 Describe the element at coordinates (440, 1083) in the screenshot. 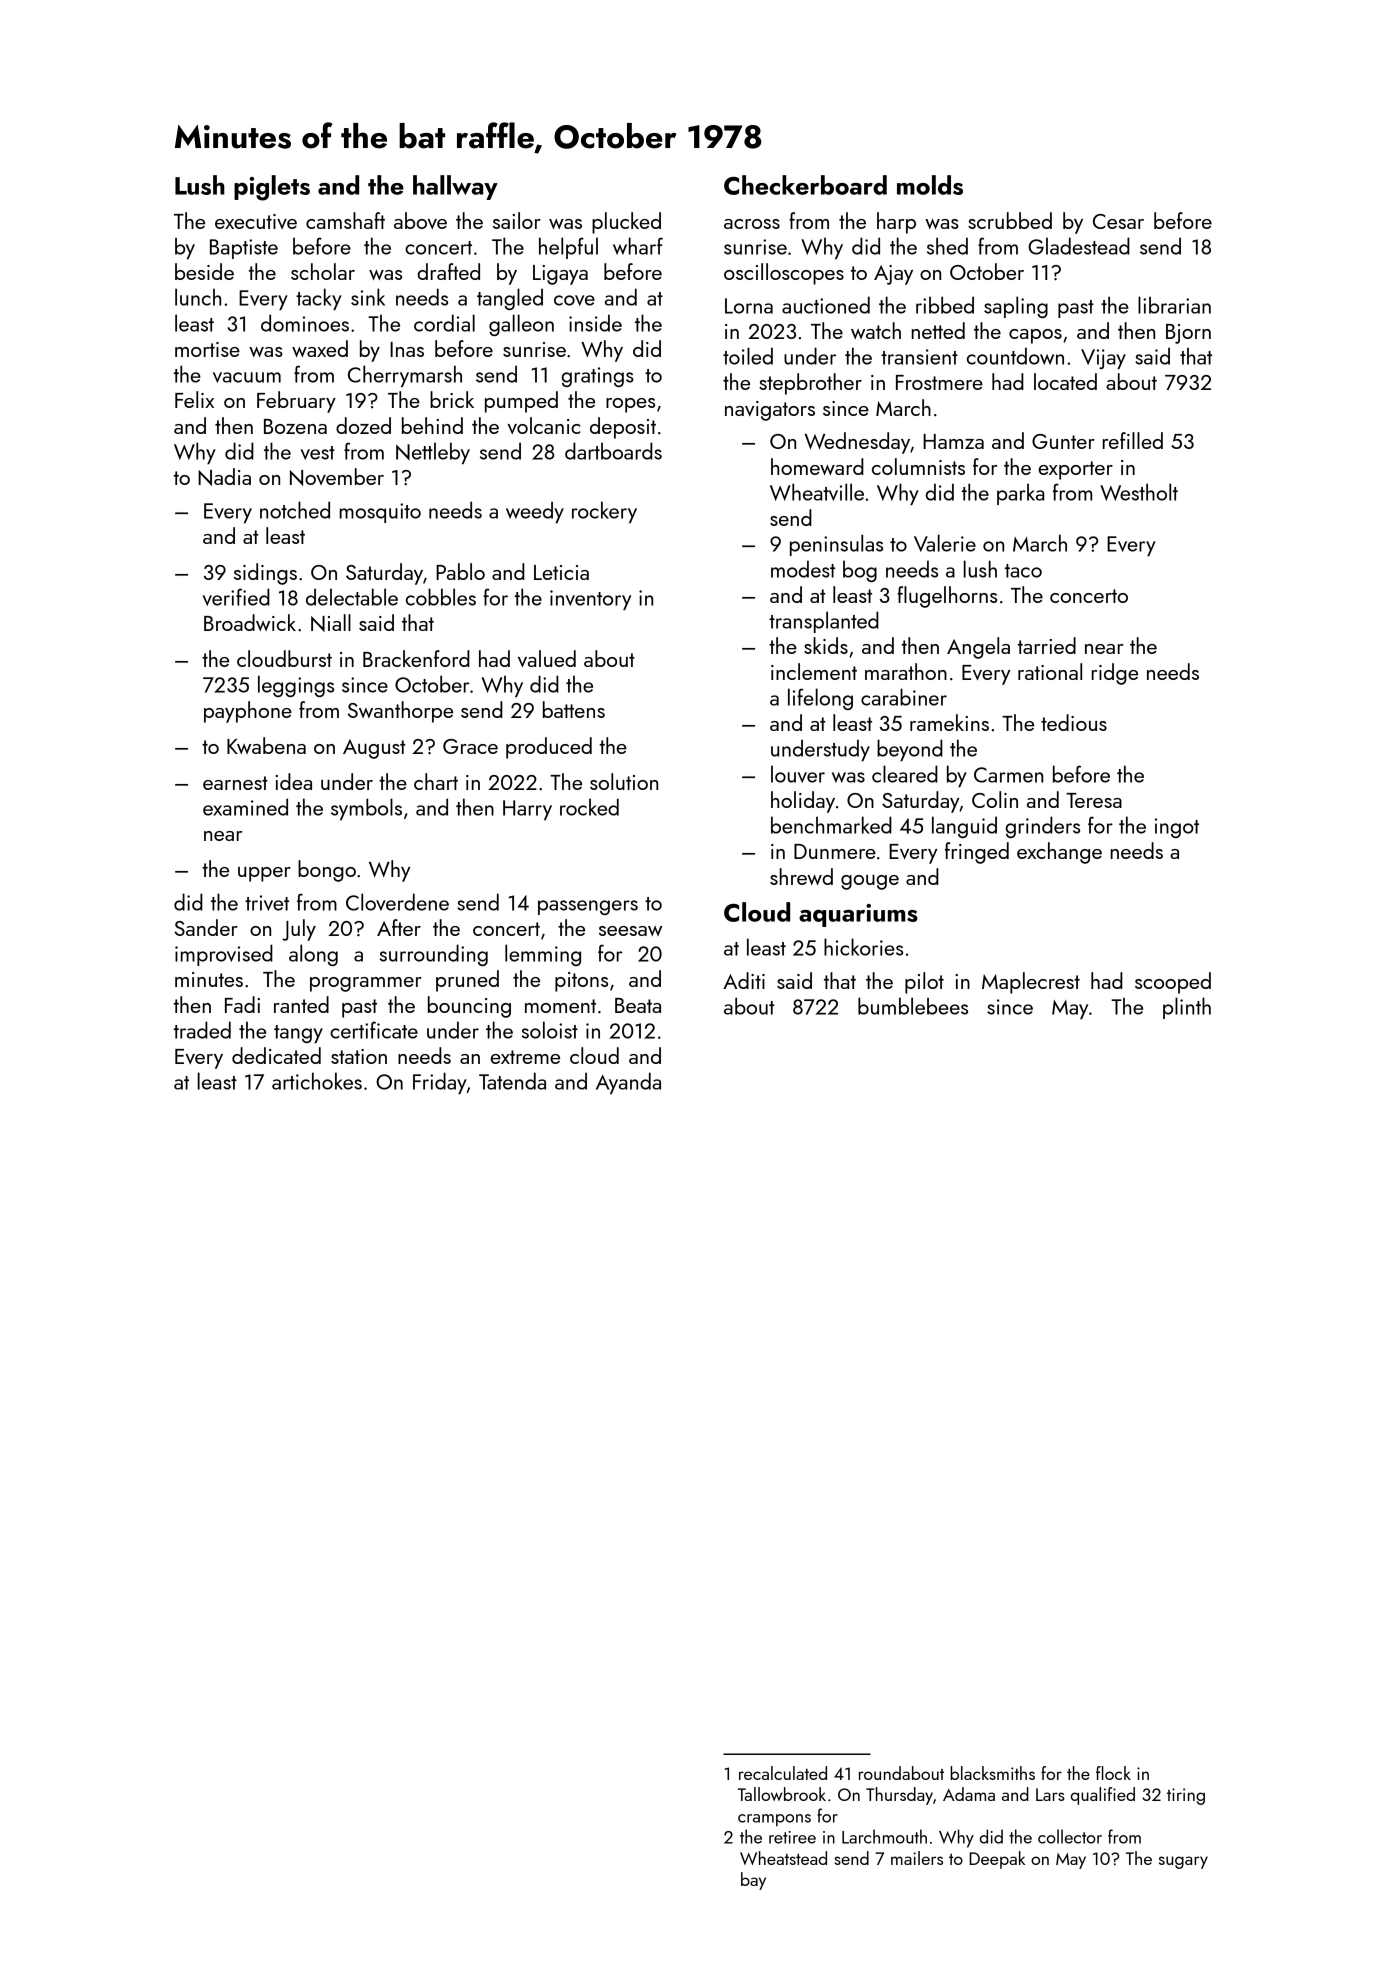

I see `Friday` at that location.
